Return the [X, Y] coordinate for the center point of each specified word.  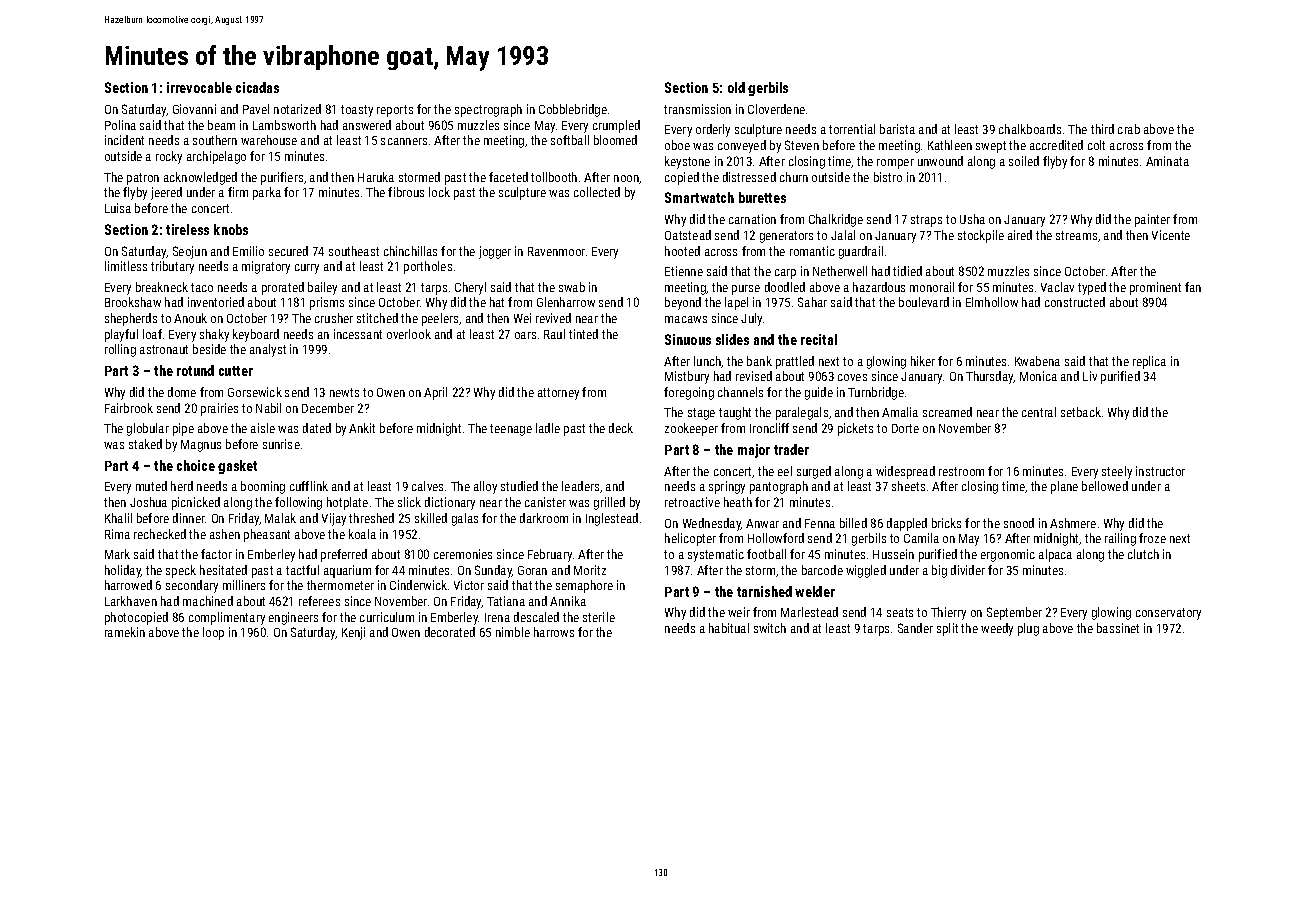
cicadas [257, 87]
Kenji [353, 633]
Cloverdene [776, 109]
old [736, 87]
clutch [1143, 554]
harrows [554, 632]
